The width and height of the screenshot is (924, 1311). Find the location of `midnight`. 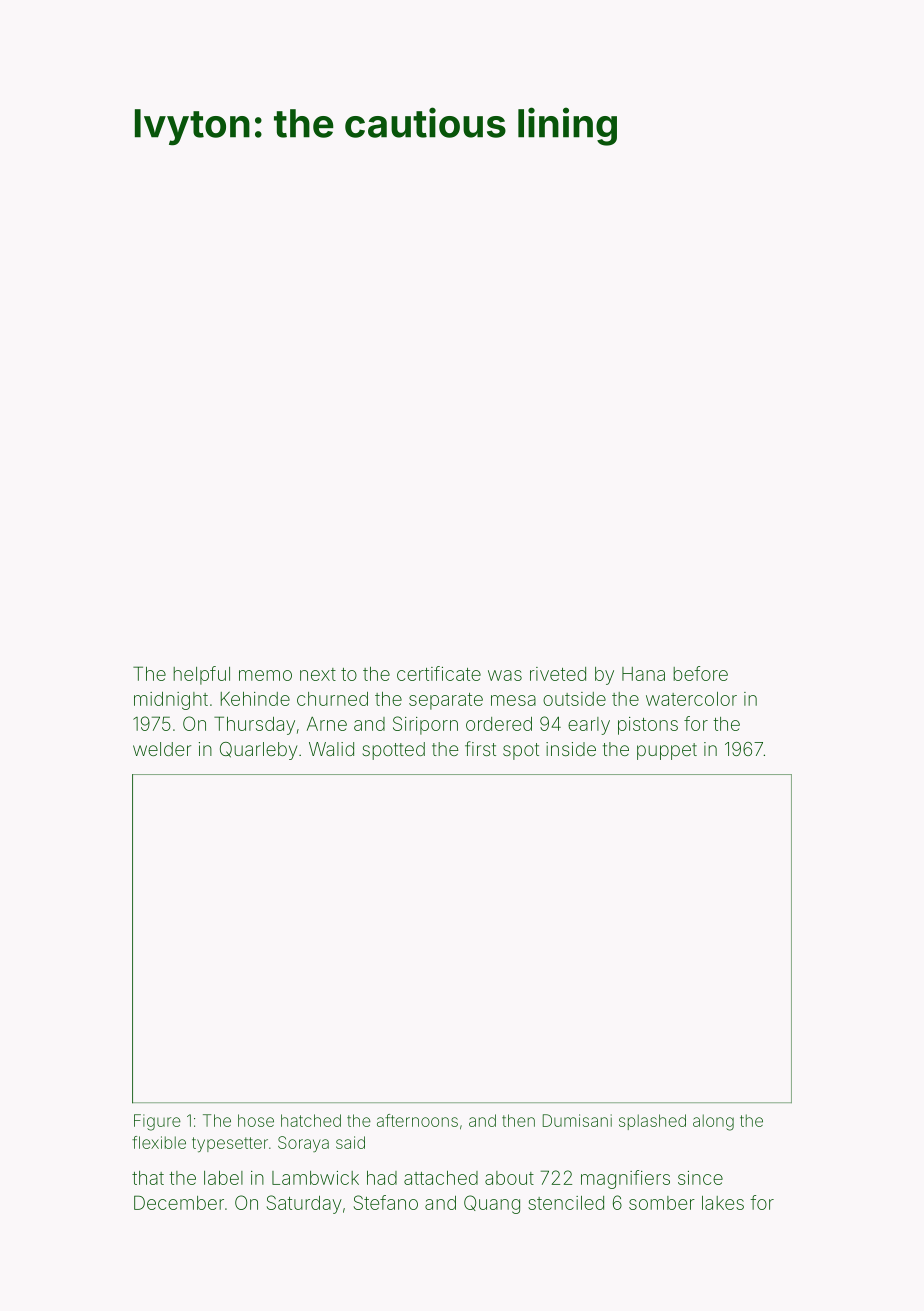

midnight is located at coordinates (171, 701).
